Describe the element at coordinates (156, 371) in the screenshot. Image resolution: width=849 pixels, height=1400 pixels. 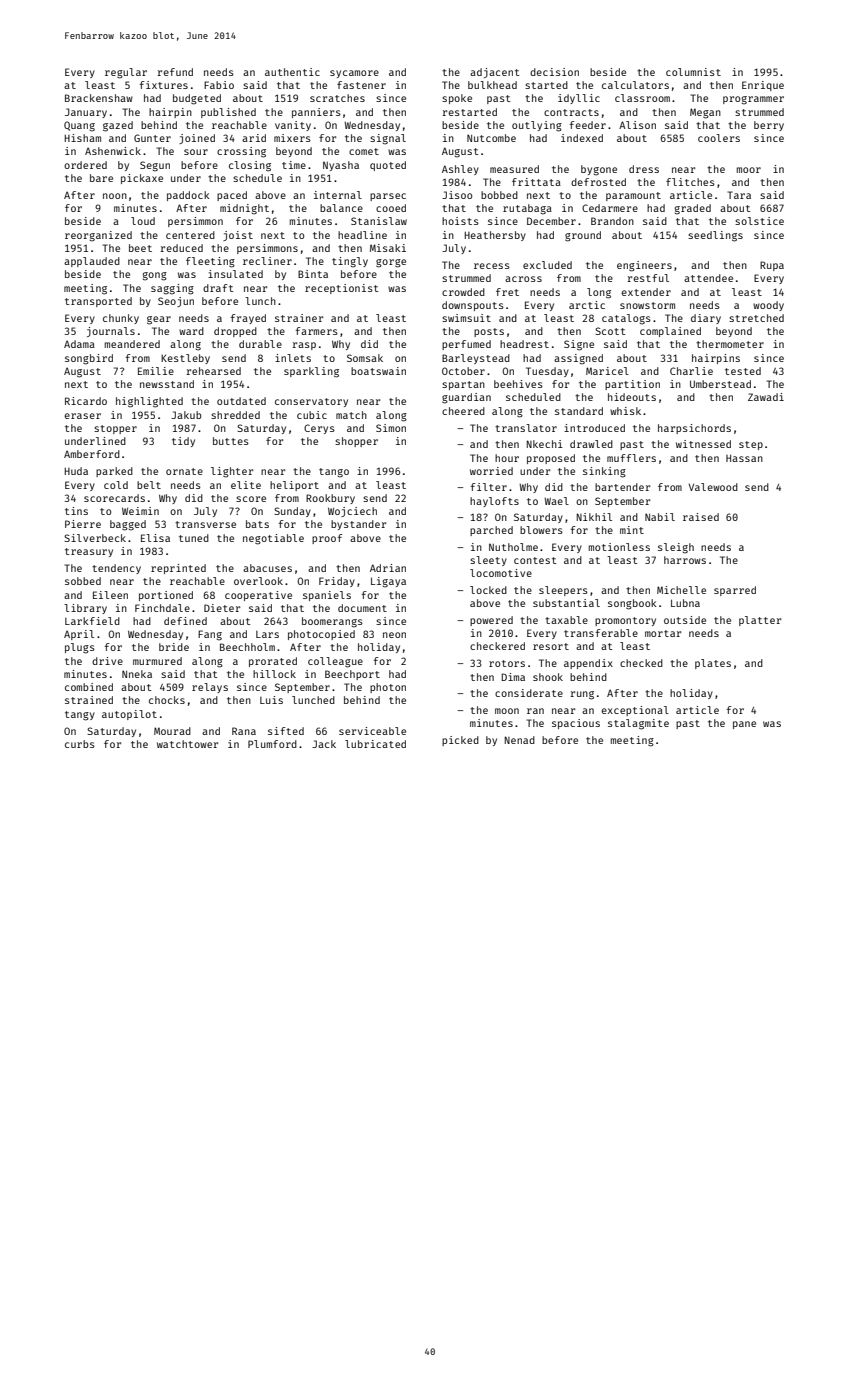
I see `Emilie` at that location.
